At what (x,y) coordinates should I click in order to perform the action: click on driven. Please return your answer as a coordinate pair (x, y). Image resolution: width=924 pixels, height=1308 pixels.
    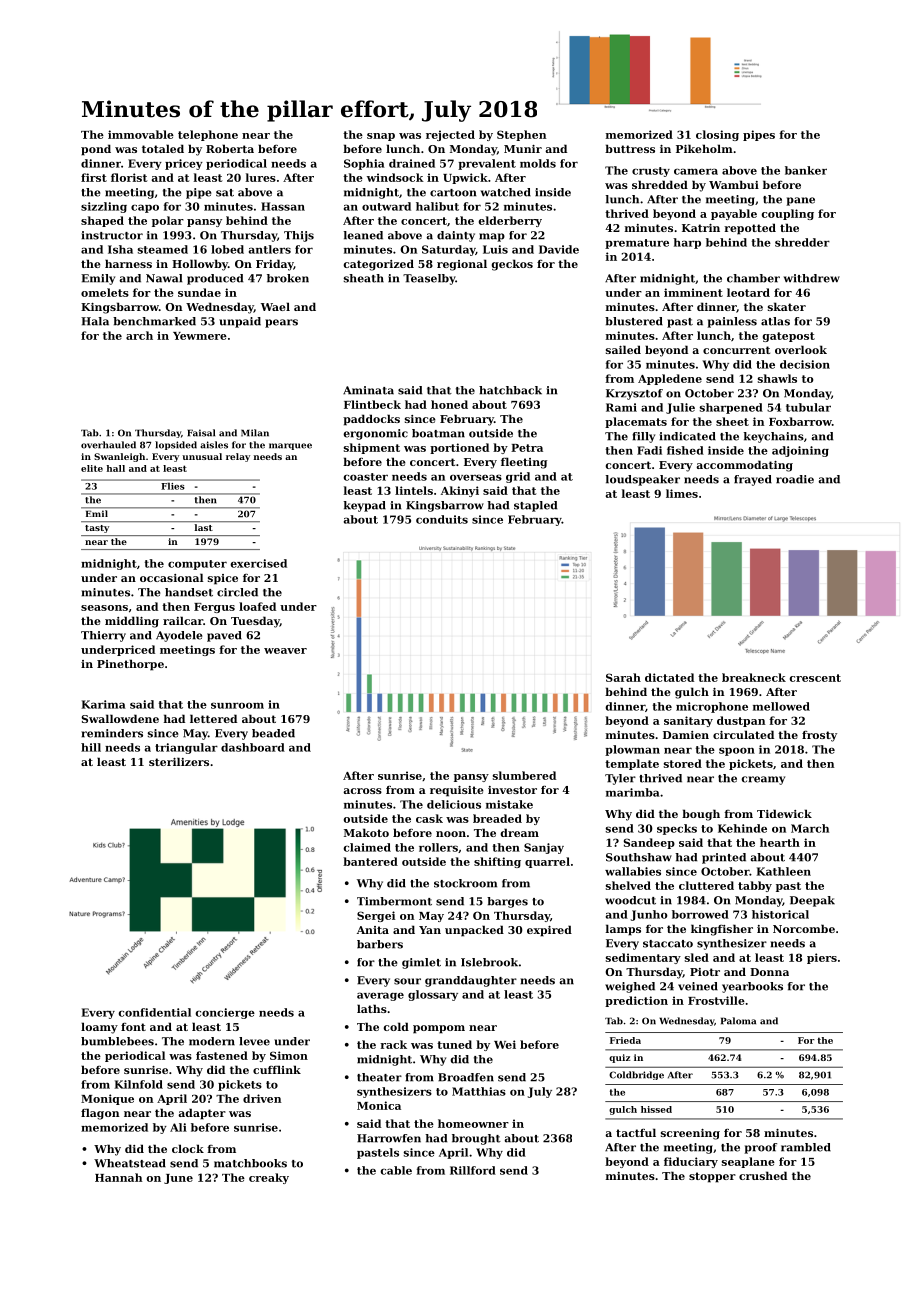
    Looking at the image, I should click on (262, 1098).
